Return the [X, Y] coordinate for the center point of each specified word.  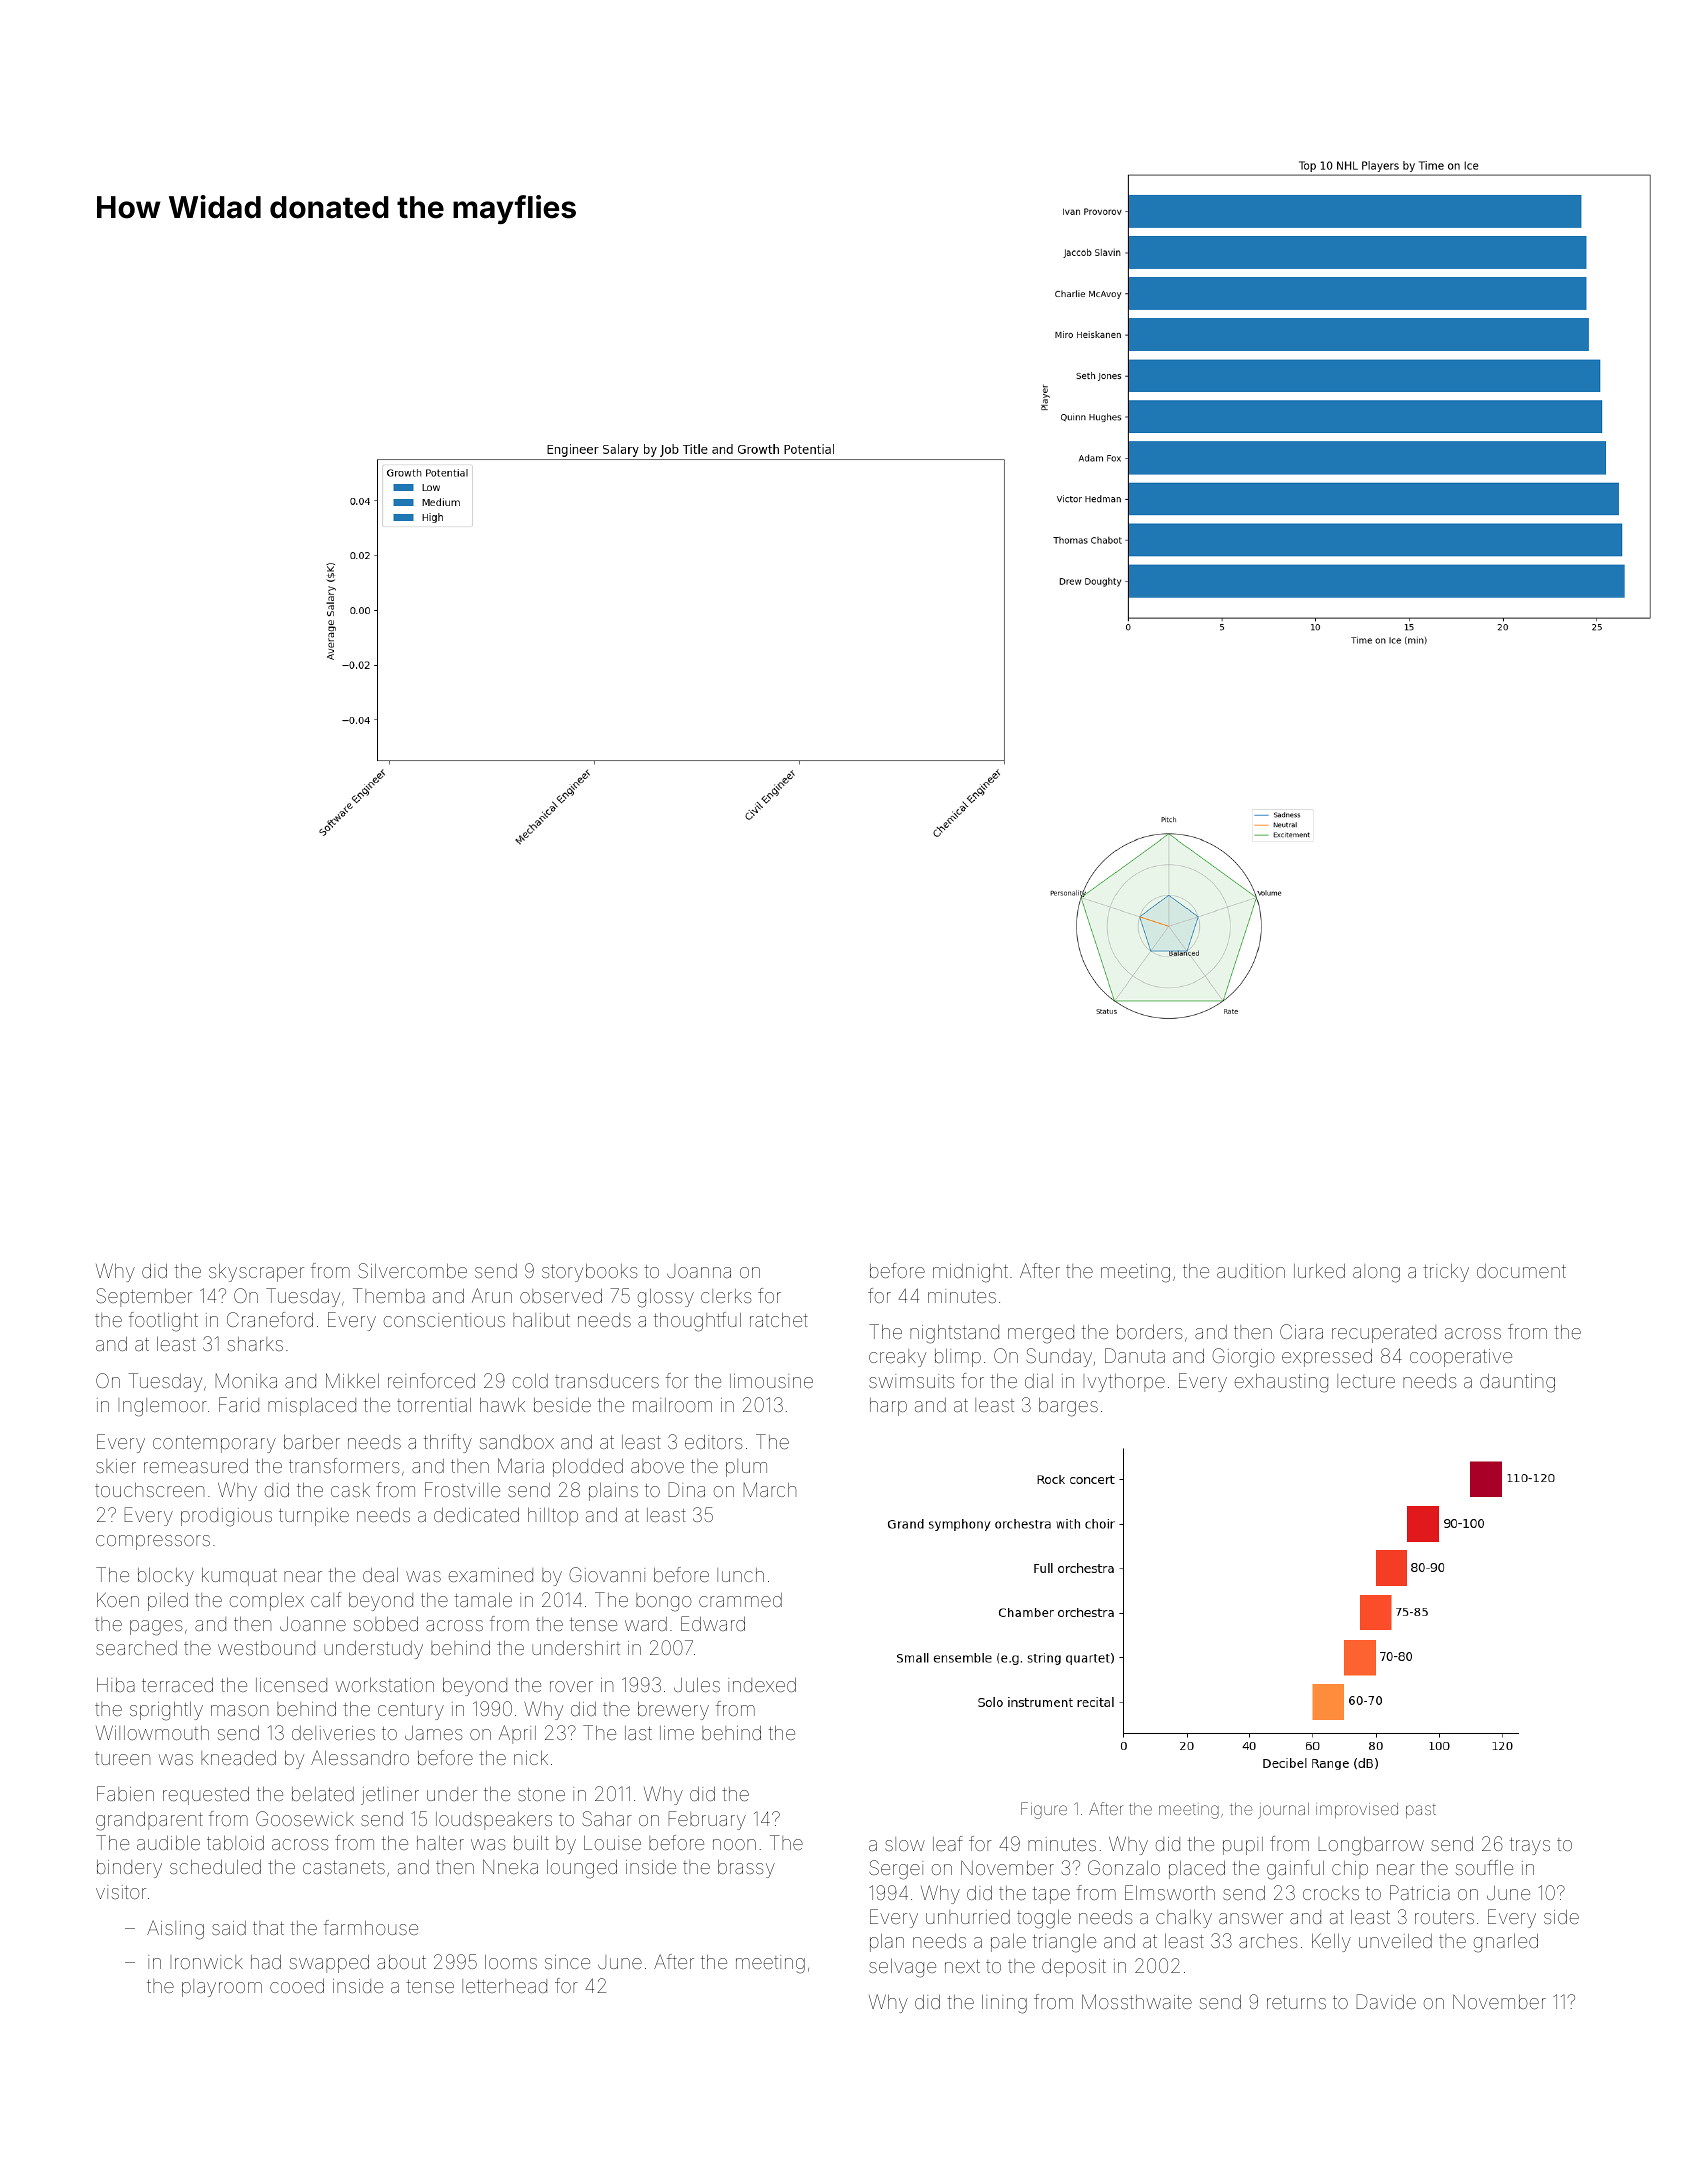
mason [239, 1710]
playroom [222, 1988]
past [1421, 1811]
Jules [697, 1685]
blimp [958, 1358]
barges [1068, 1407]
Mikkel [352, 1380]
